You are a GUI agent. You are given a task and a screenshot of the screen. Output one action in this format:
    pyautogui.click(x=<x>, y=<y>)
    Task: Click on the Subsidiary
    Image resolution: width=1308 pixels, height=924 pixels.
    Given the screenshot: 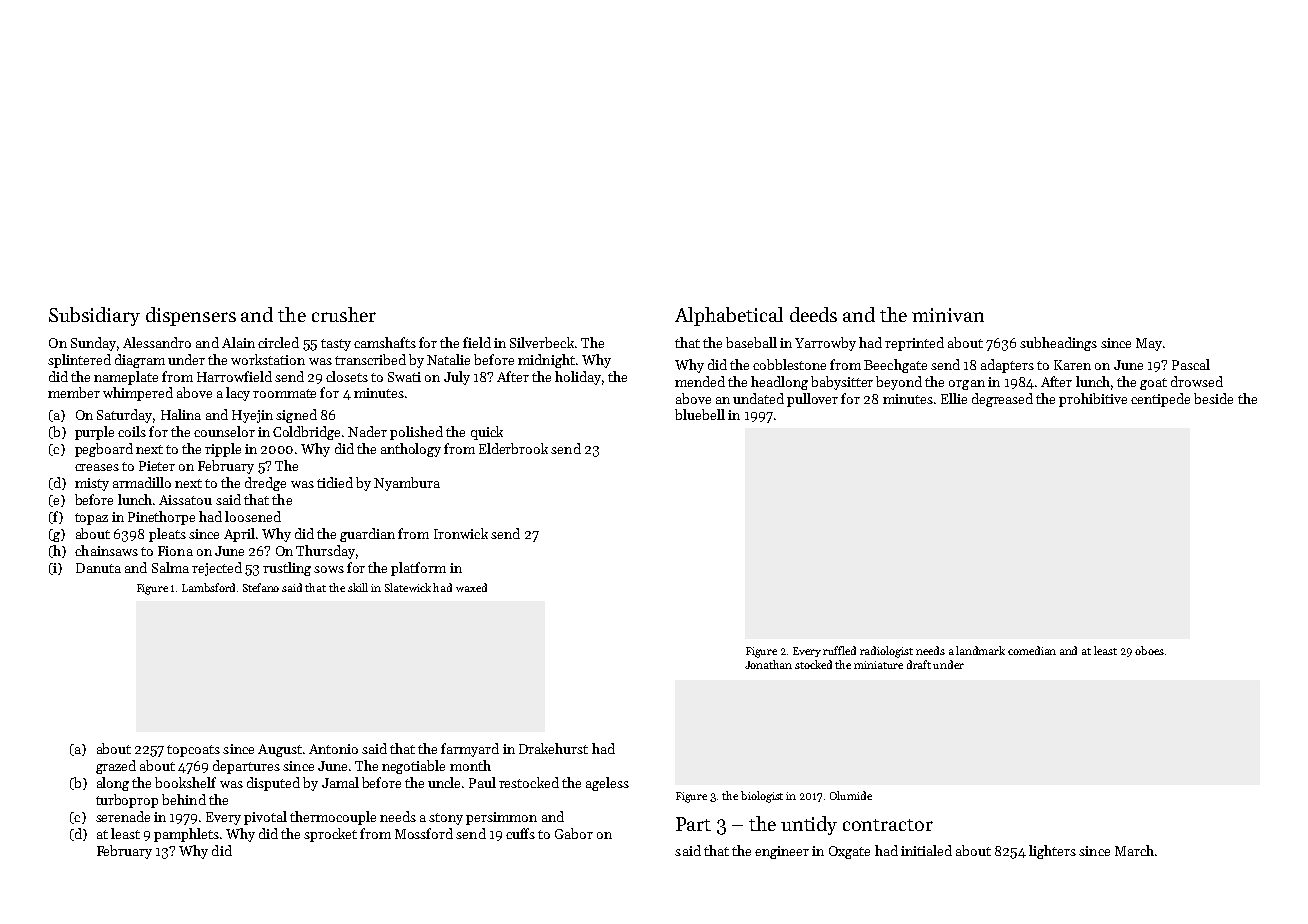 What is the action you would take?
    pyautogui.click(x=94, y=316)
